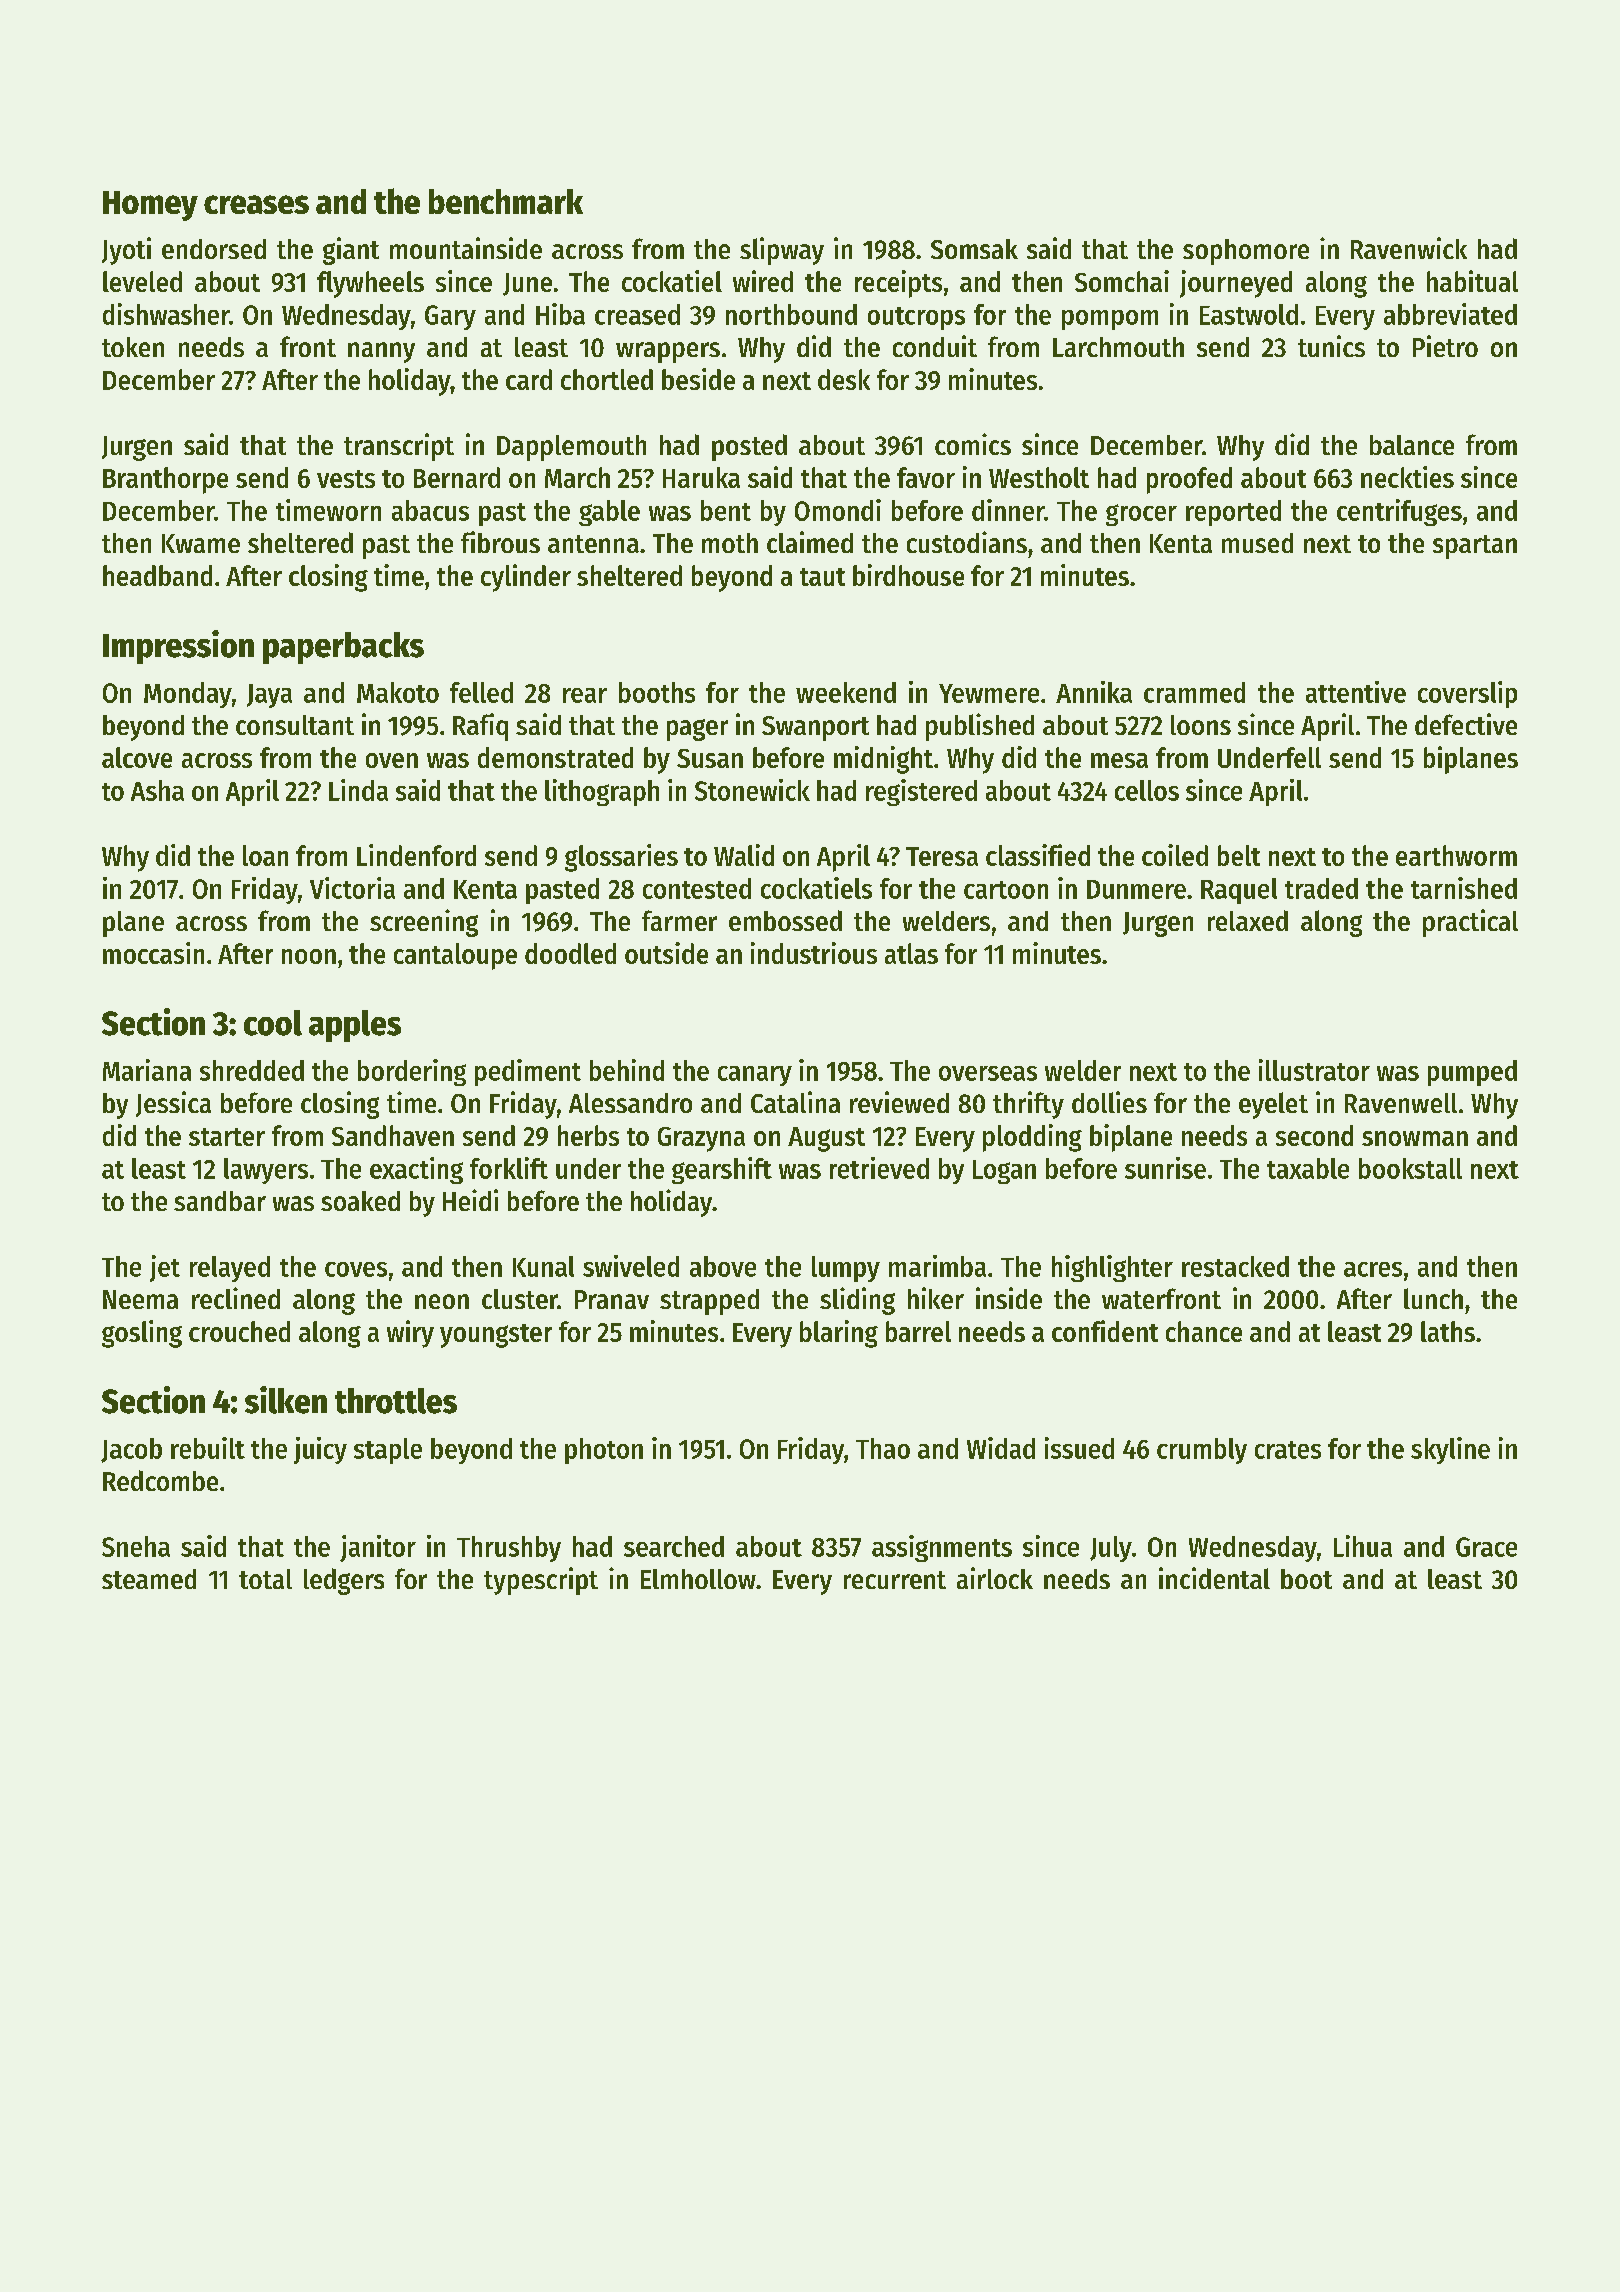 This screenshot has height=2292, width=1620. Describe the element at coordinates (782, 251) in the screenshot. I see `slipway` at that location.
